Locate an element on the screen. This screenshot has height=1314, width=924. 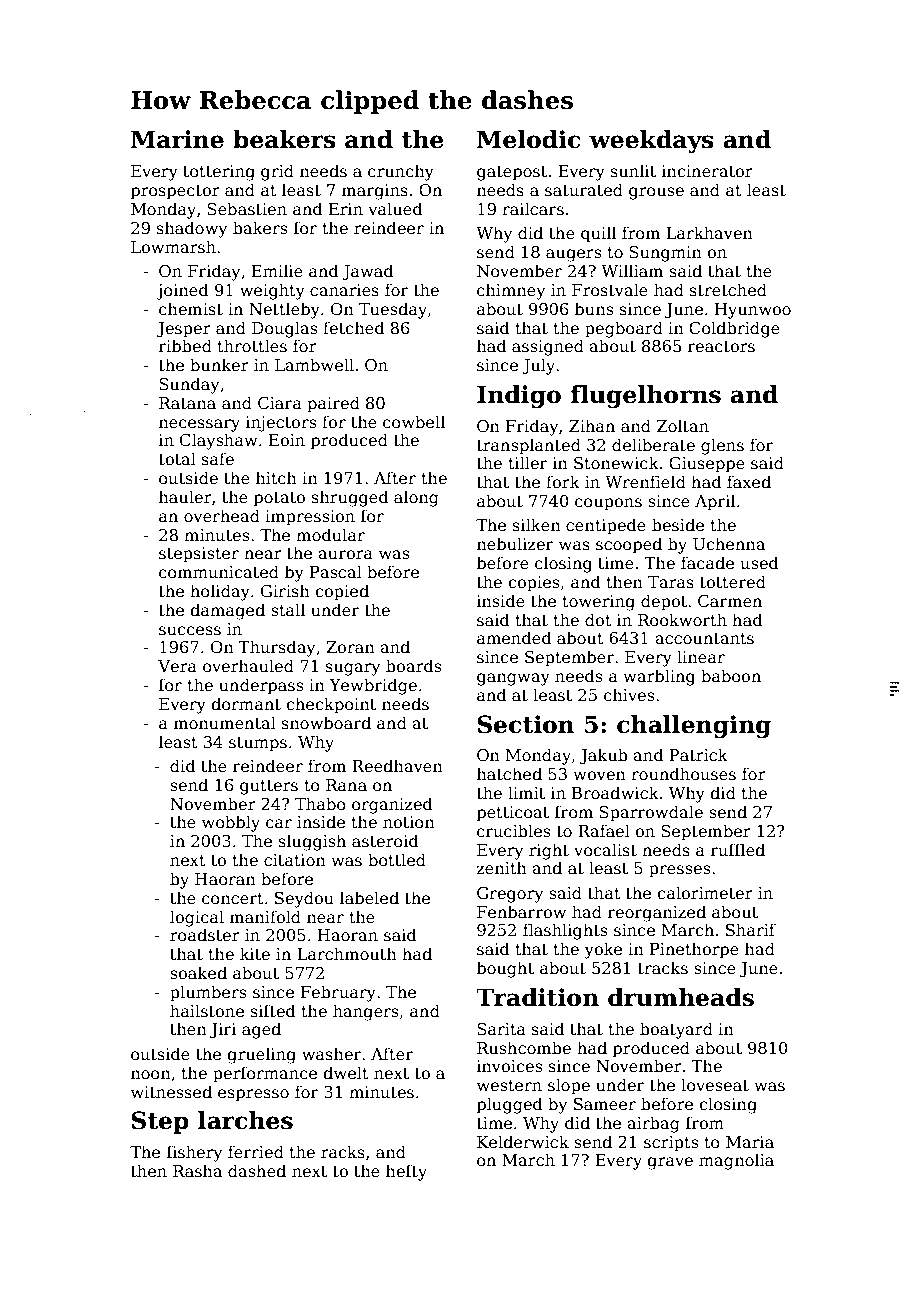
monumental is located at coordinates (225, 723).
